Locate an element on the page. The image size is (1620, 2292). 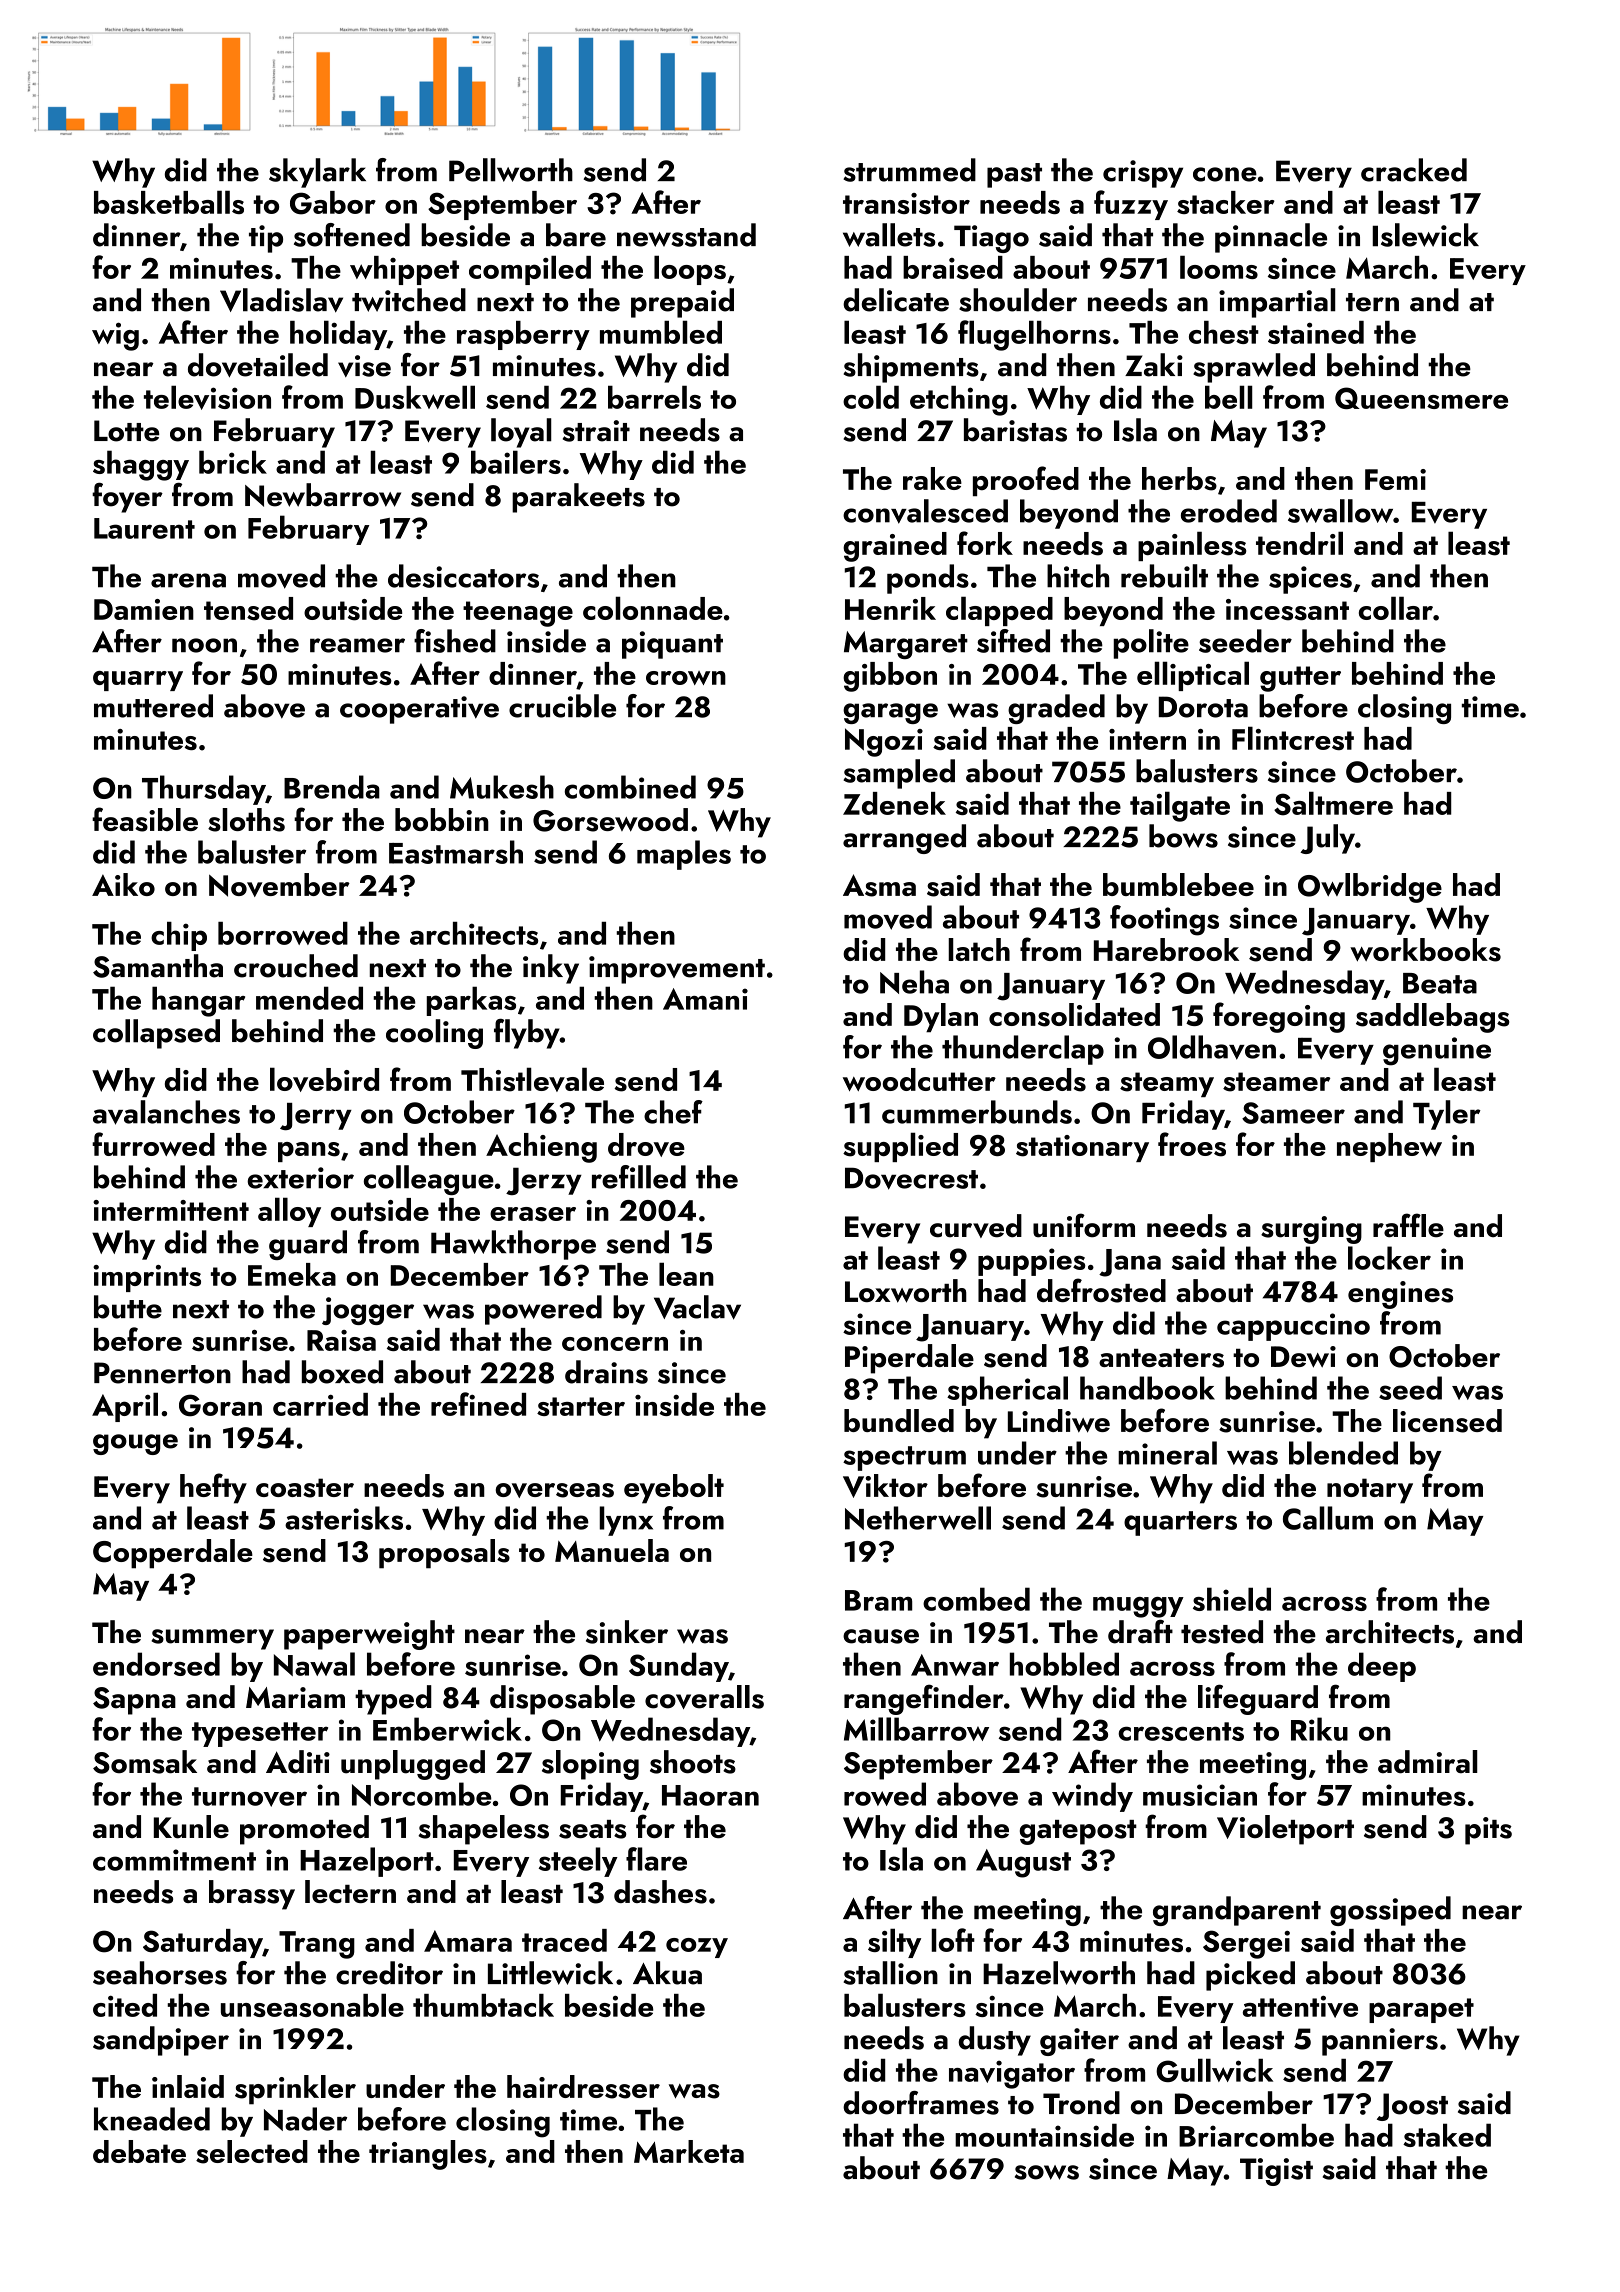
lean is located at coordinates (686, 1274).
